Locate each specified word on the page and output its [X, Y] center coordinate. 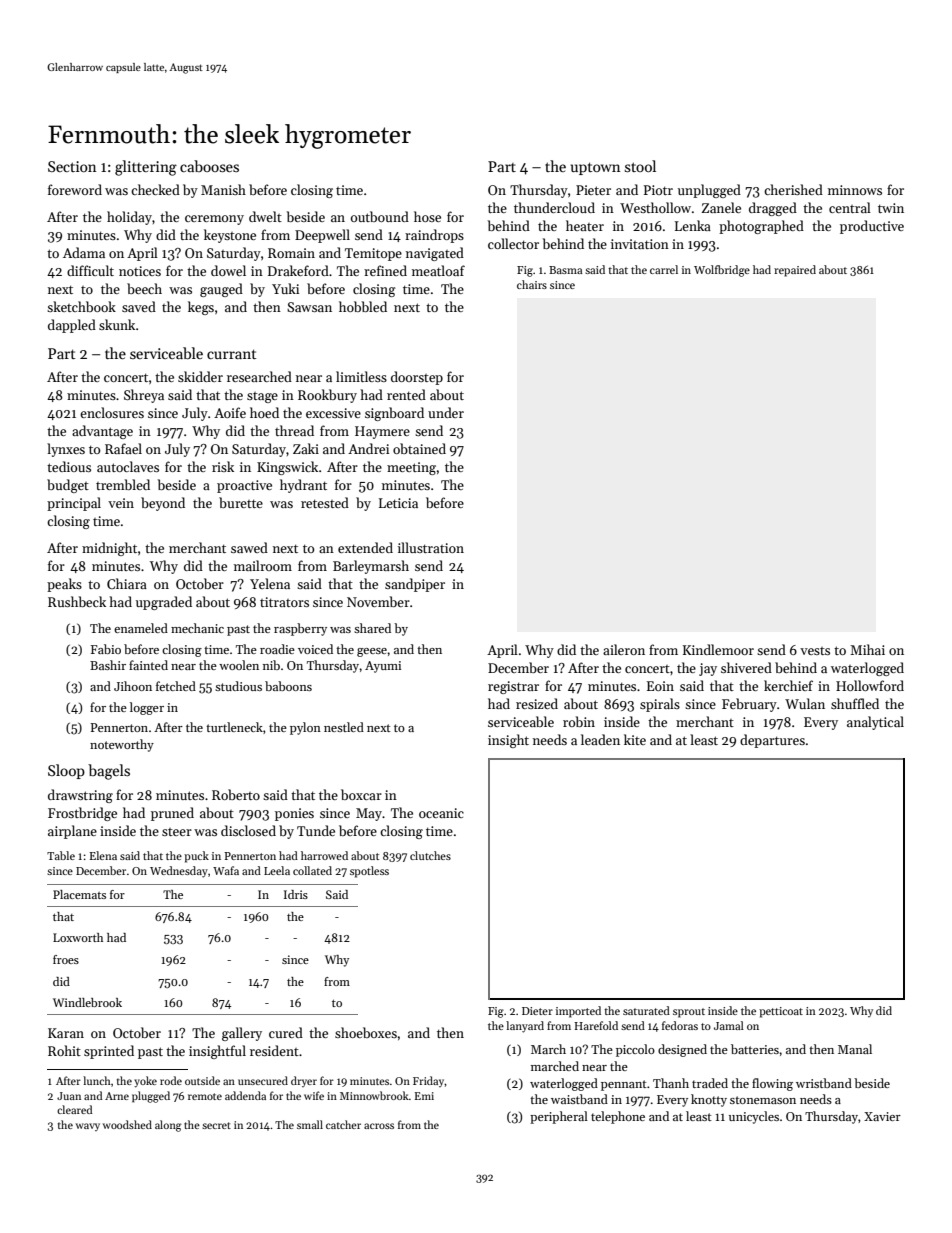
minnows [855, 190]
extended [365, 547]
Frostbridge [82, 814]
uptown [595, 168]
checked [155, 189]
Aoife [230, 412]
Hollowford [870, 685]
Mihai [867, 649]
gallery [242, 1034]
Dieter [537, 1011]
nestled [344, 727]
